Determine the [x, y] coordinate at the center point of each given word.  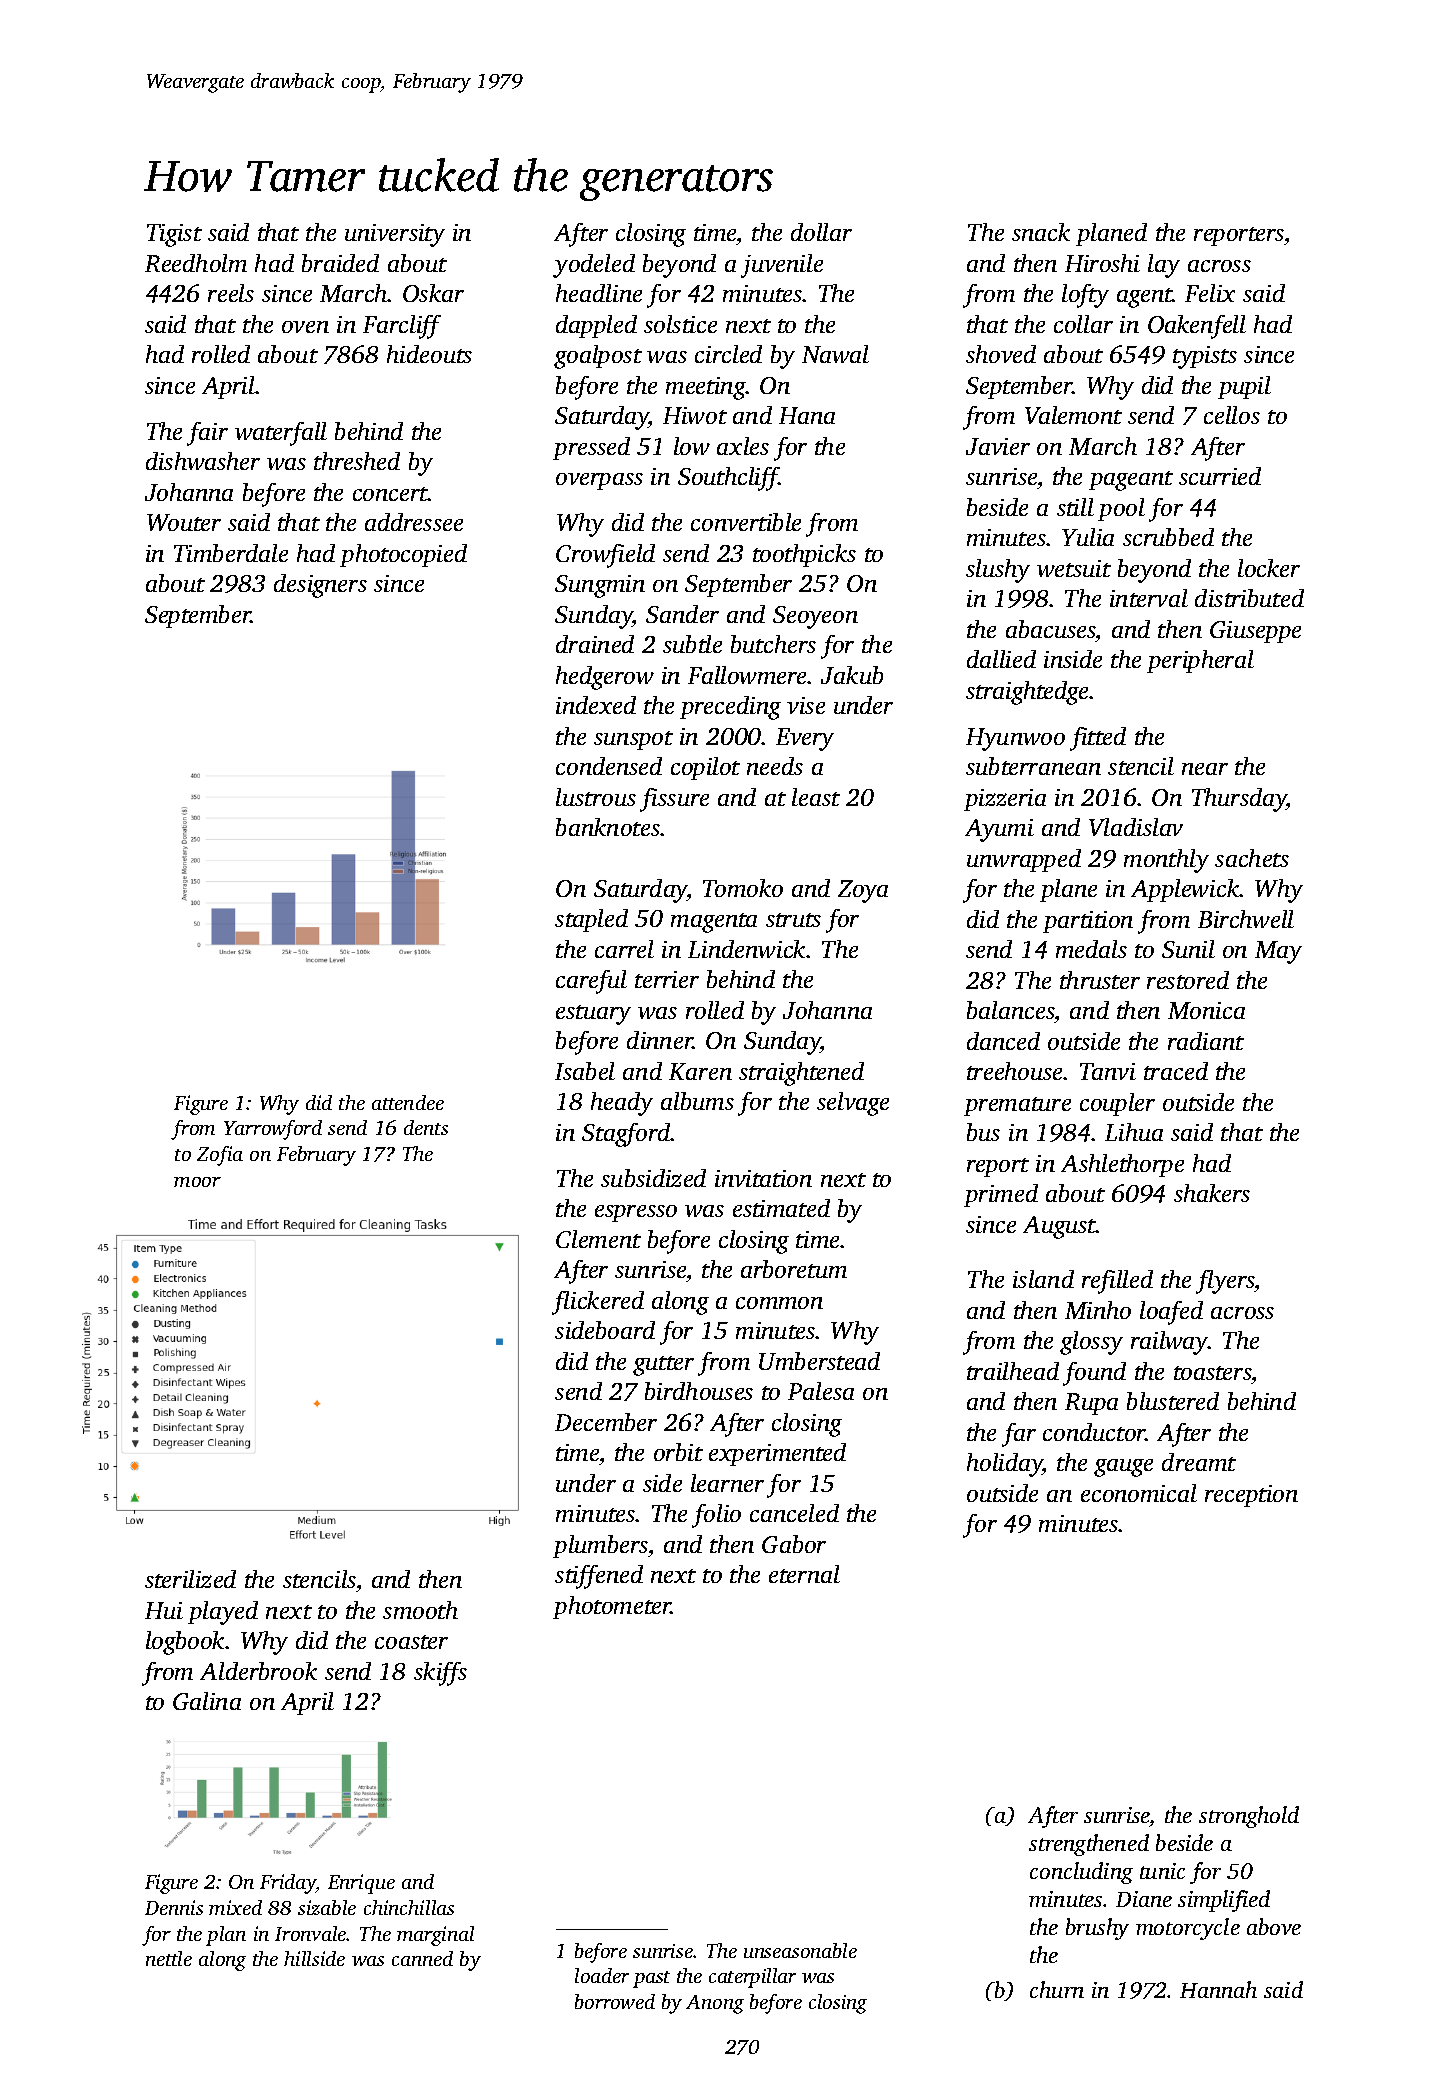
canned [422, 1958]
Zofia [220, 1156]
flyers [1225, 1282]
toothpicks [804, 555]
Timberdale [231, 553]
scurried [1220, 476]
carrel [624, 949]
